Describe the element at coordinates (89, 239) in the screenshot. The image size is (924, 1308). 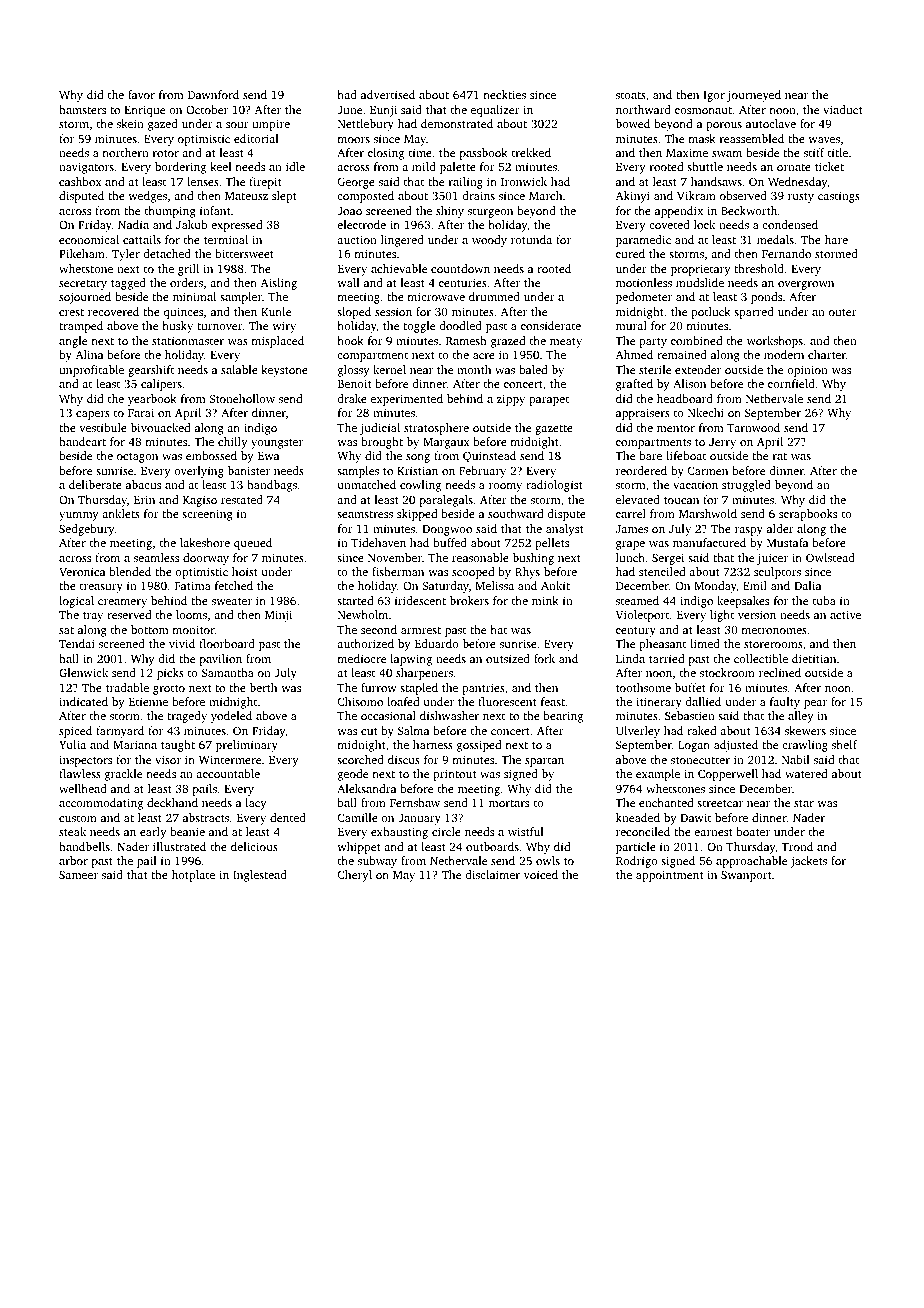
I see `economical` at that location.
